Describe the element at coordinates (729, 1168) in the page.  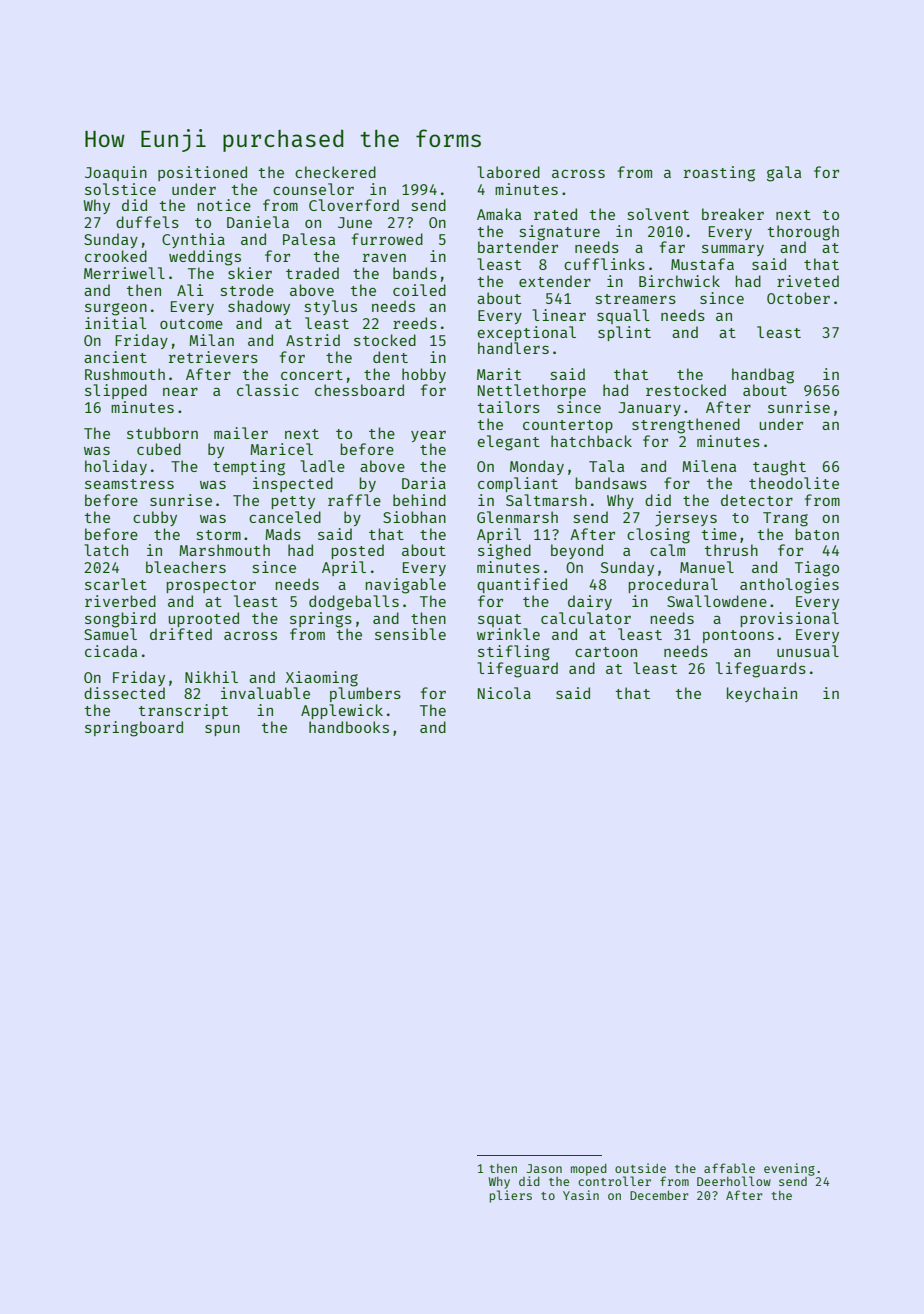
I see `affable` at that location.
